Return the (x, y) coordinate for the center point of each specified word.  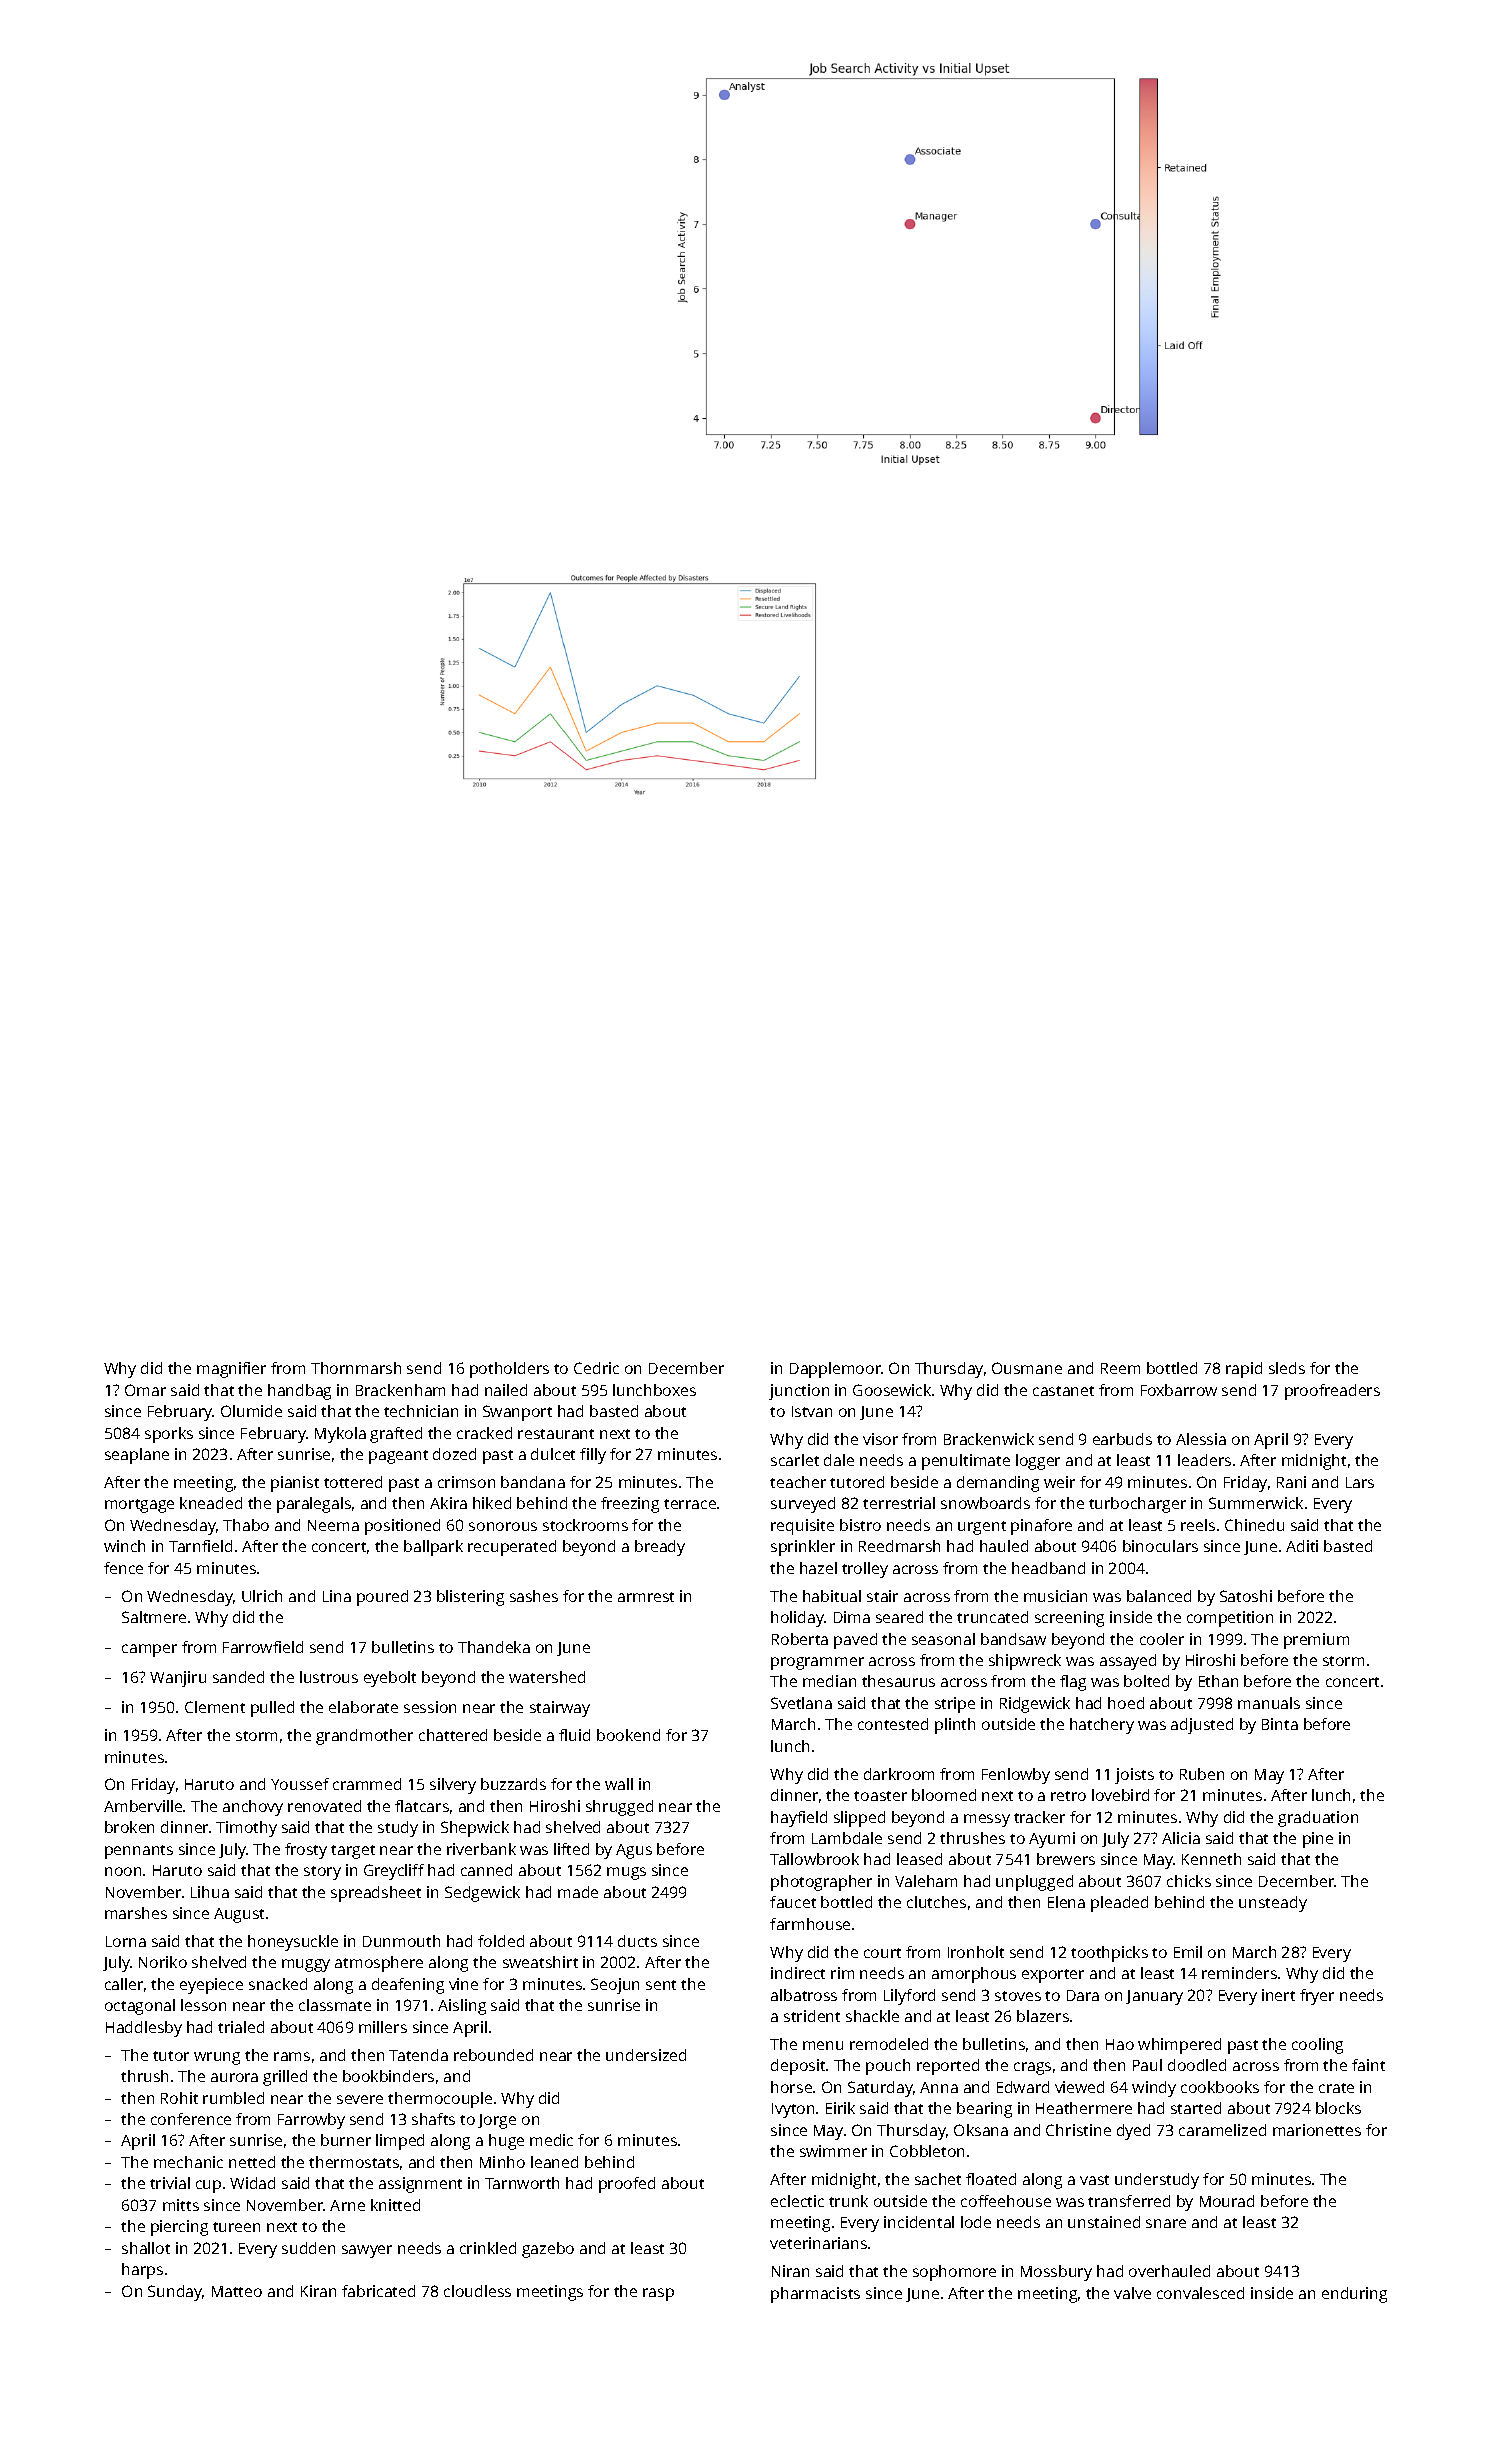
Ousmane (1027, 1368)
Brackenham (400, 1390)
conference (191, 2119)
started (1196, 2108)
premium (1316, 1641)
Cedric (596, 1368)
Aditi (1302, 1546)
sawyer (367, 2251)
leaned (554, 2162)
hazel (818, 1568)
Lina (337, 1596)
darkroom (899, 1774)
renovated (324, 1806)
